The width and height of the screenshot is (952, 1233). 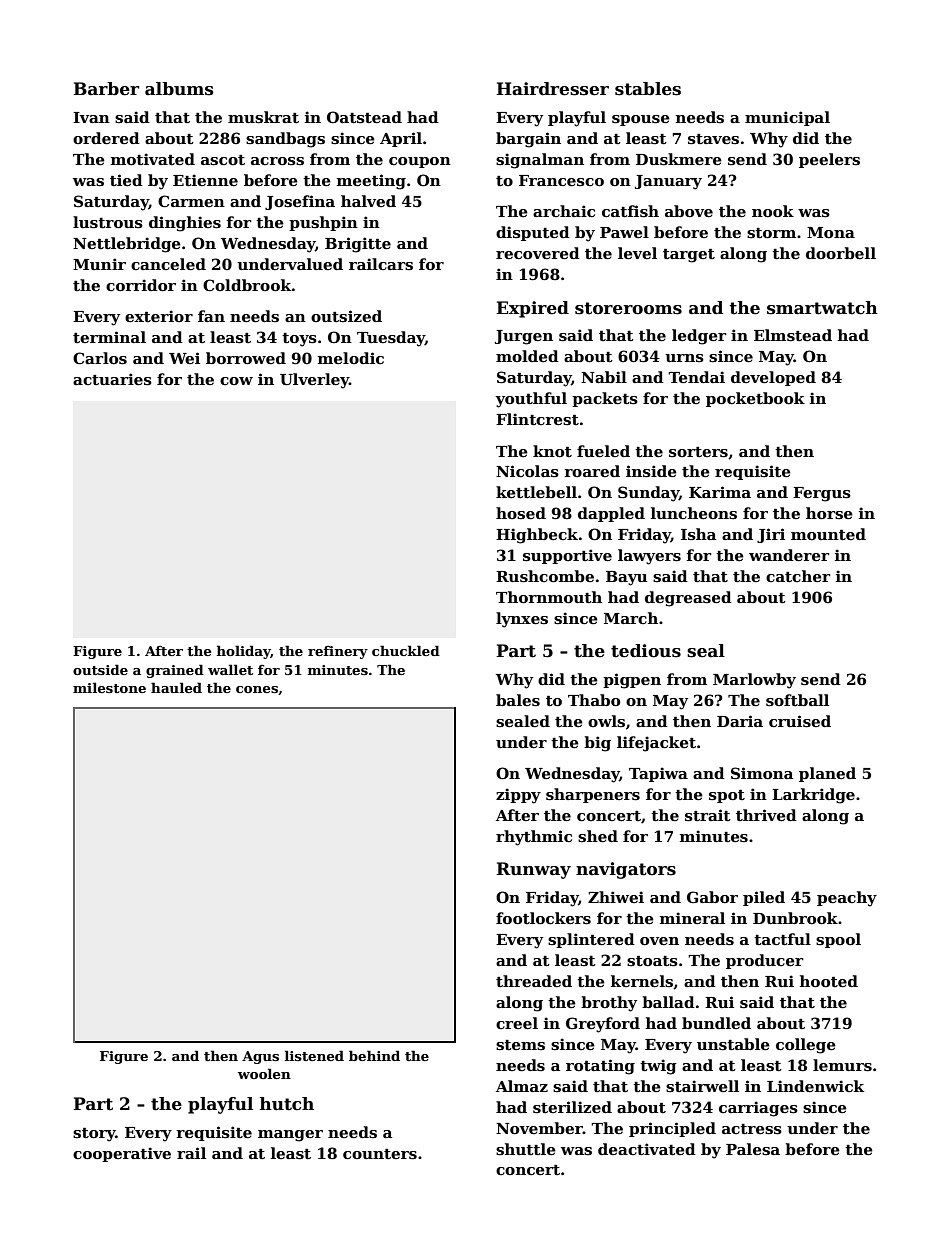 What do you see at coordinates (829, 160) in the screenshot?
I see `peelers` at bounding box center [829, 160].
